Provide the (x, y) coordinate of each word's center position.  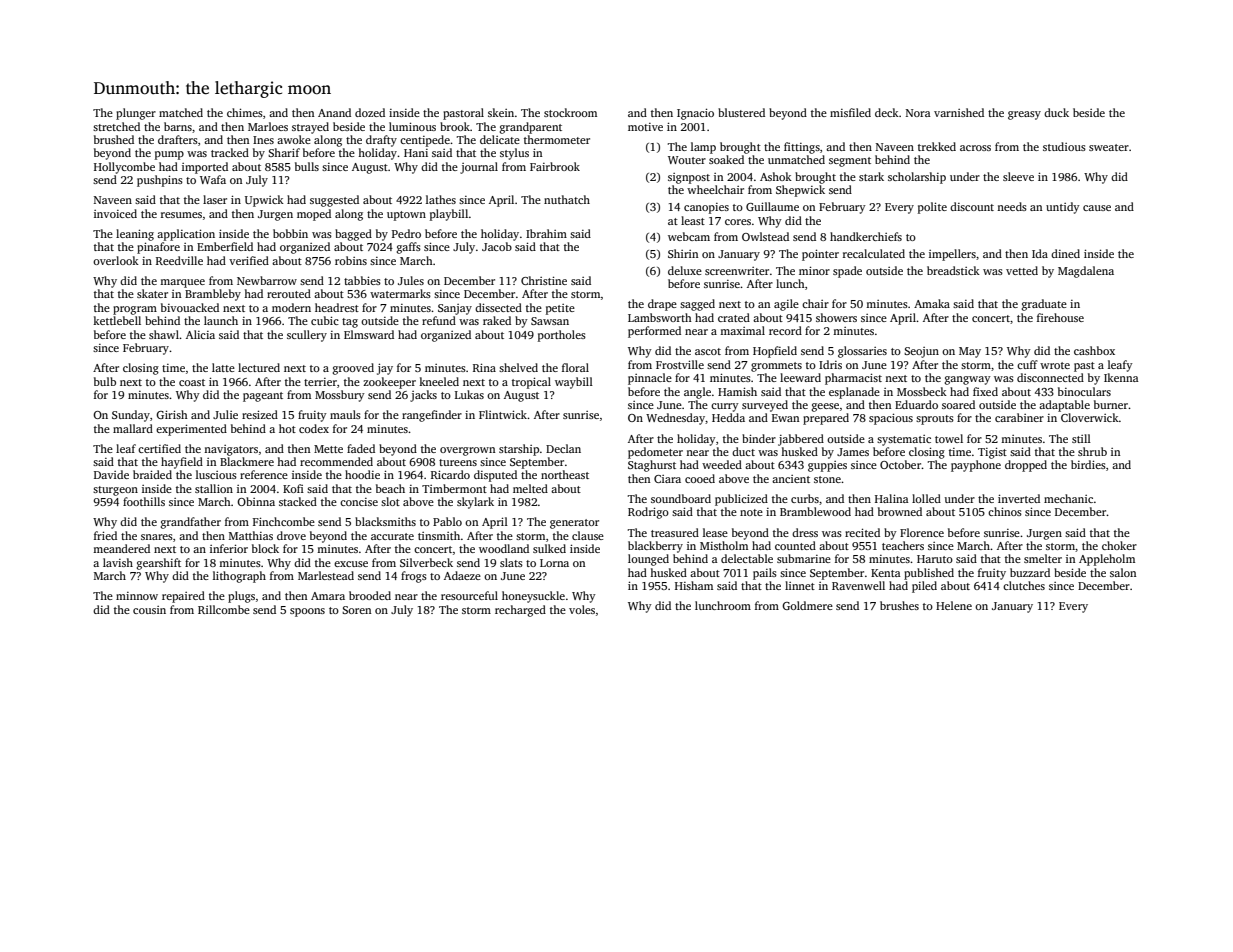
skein (501, 112)
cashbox (1094, 350)
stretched (116, 126)
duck (1056, 112)
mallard (133, 428)
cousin (149, 610)
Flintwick (503, 414)
